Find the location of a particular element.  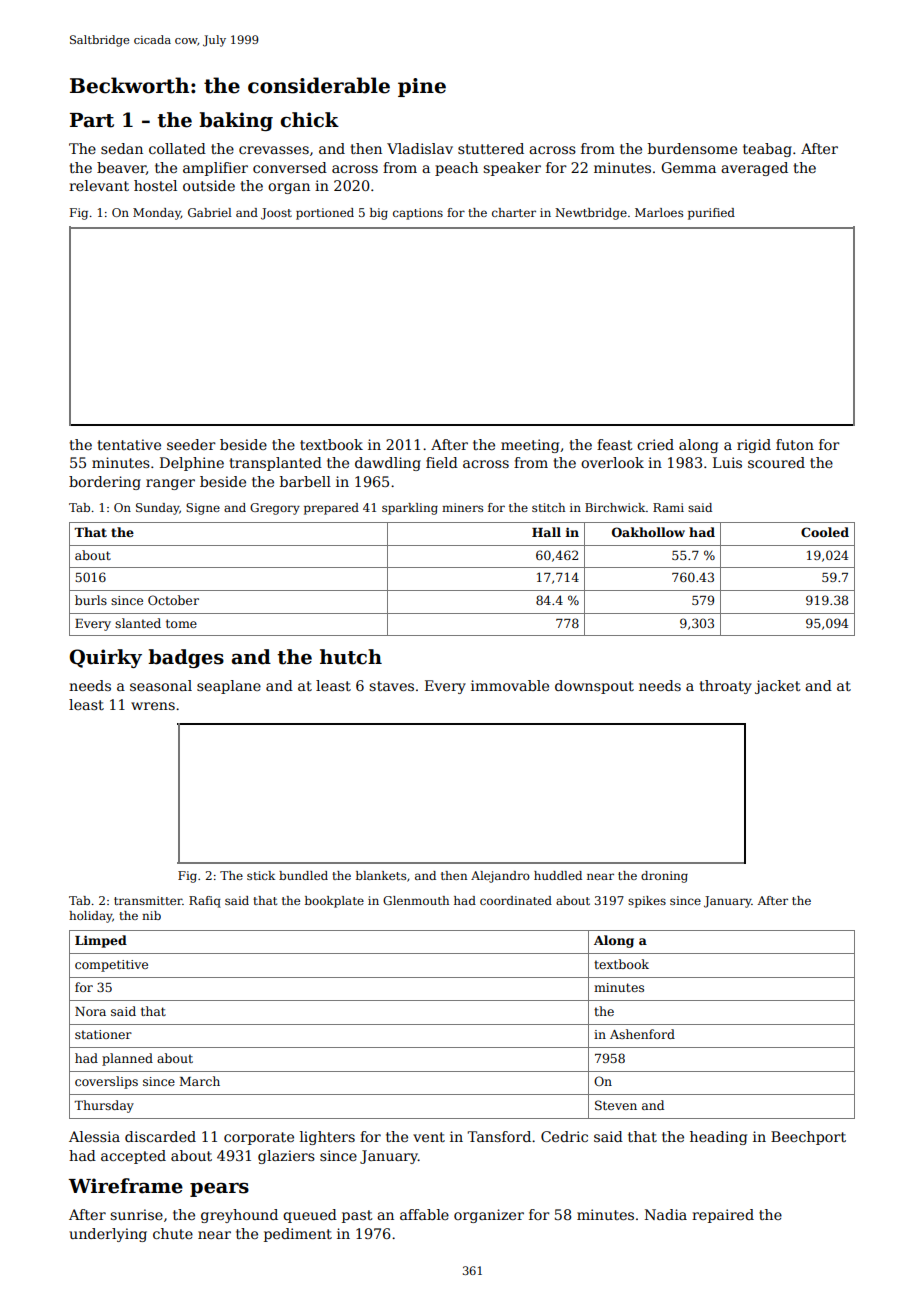

relevant is located at coordinates (99, 185).
